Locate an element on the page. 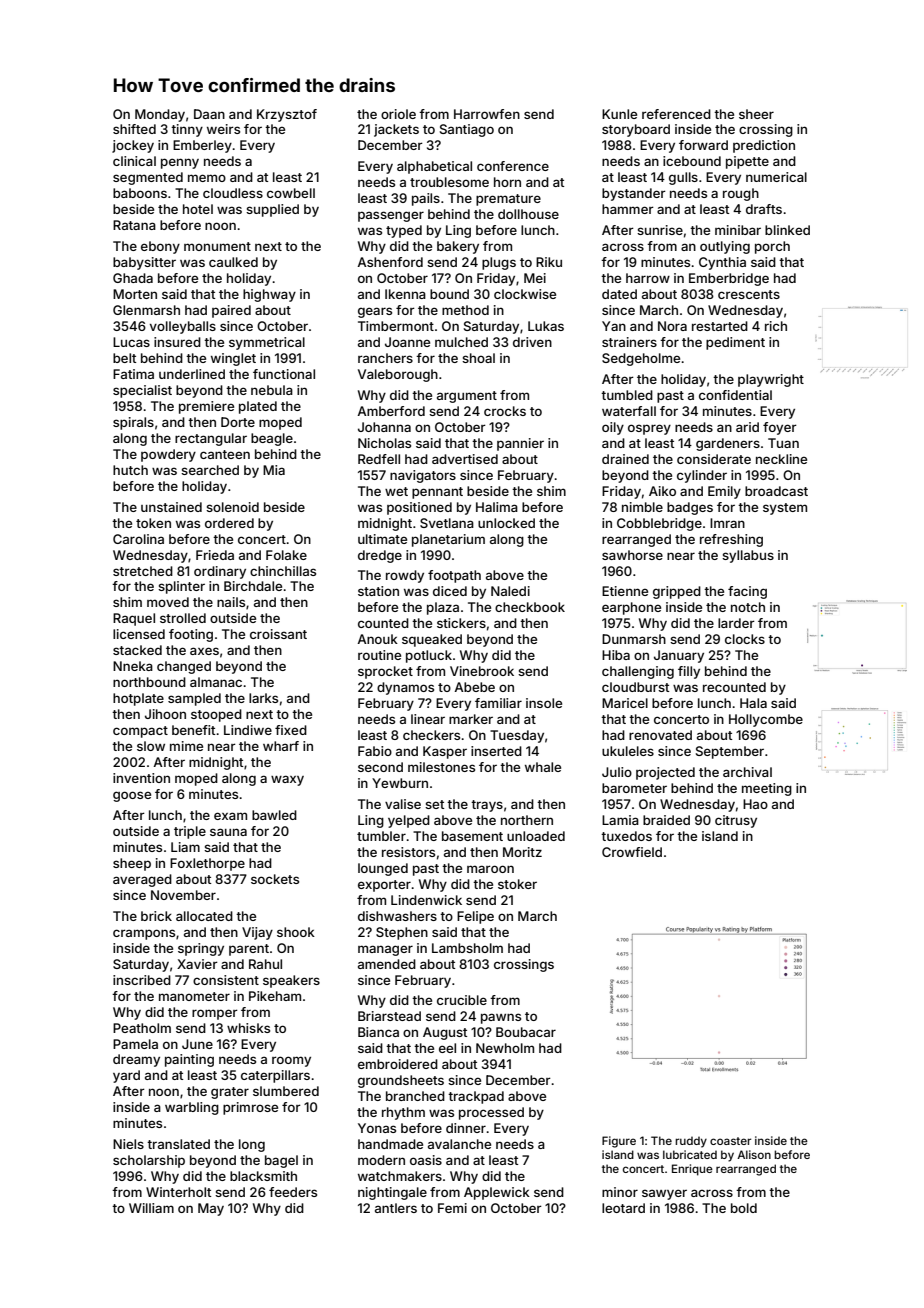 This page has width=924, height=1308. Ashenford is located at coordinates (390, 262).
